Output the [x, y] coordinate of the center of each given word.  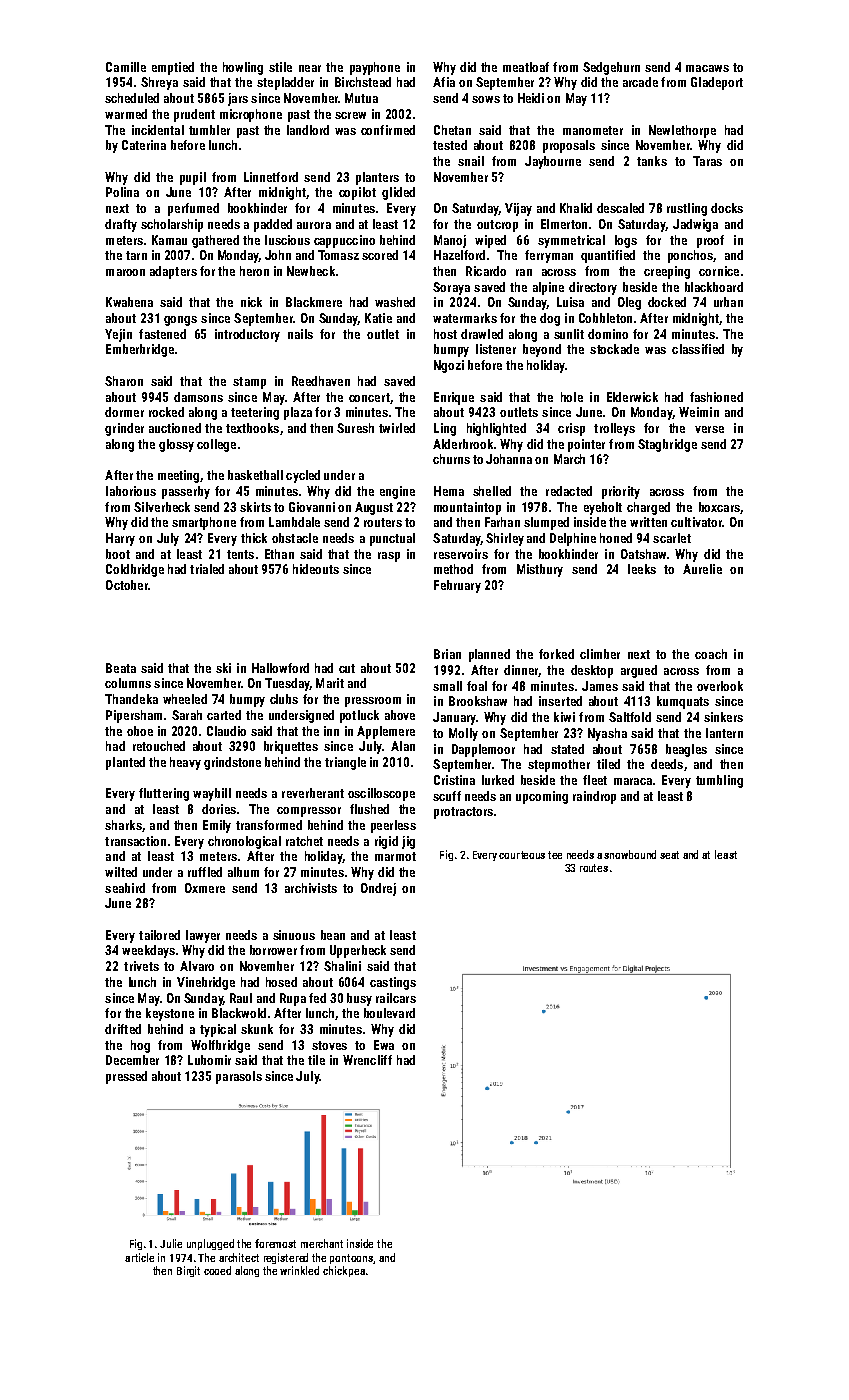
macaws [707, 68]
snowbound [630, 854]
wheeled [185, 699]
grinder [124, 429]
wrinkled [299, 1270]
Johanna [509, 459]
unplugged [210, 1244]
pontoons [351, 1259]
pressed [126, 1077]
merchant [322, 1243]
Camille [126, 67]
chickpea [344, 1271]
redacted [569, 491]
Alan [403, 746]
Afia [444, 82]
